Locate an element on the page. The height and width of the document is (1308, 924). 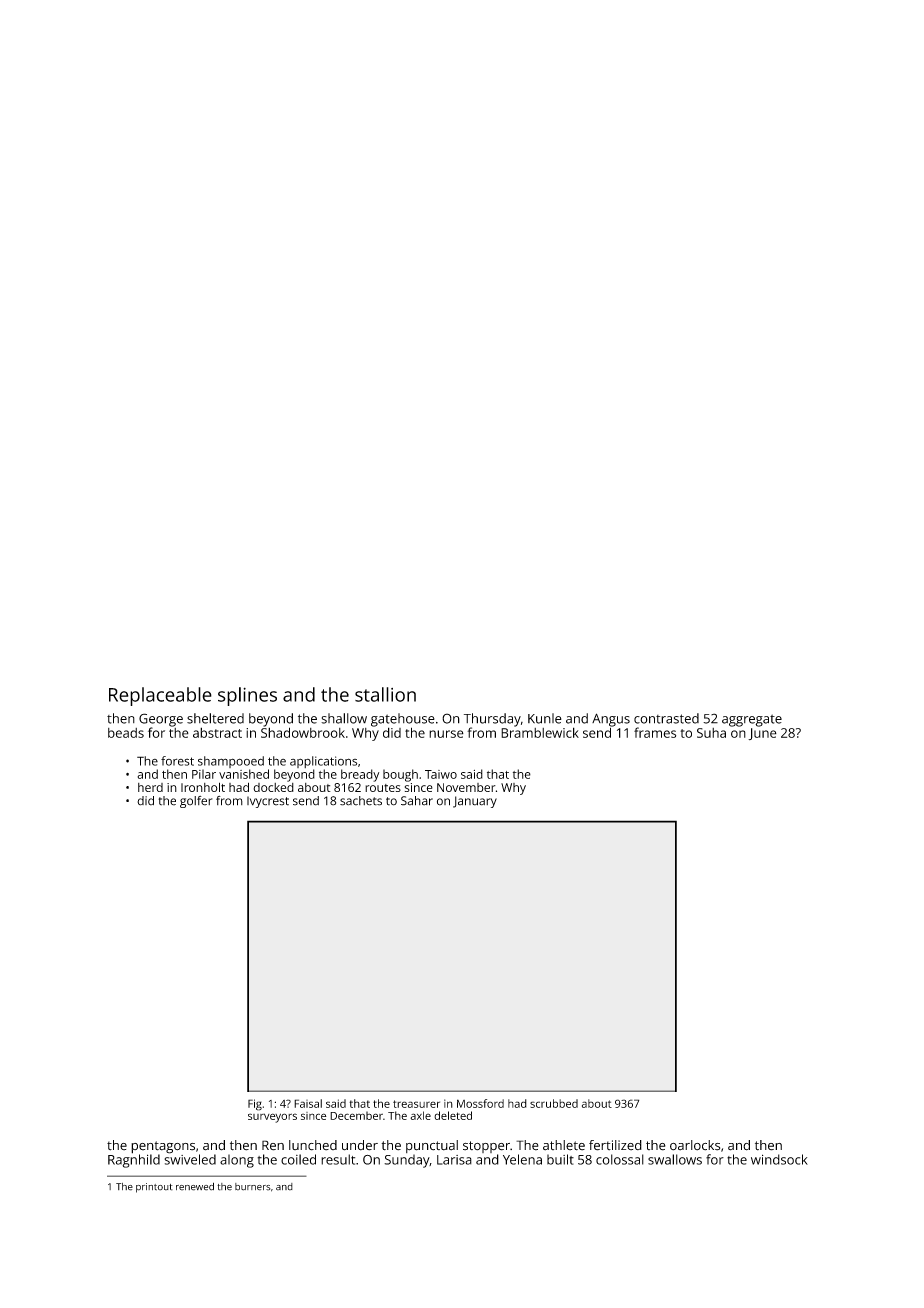
November is located at coordinates (466, 787).
